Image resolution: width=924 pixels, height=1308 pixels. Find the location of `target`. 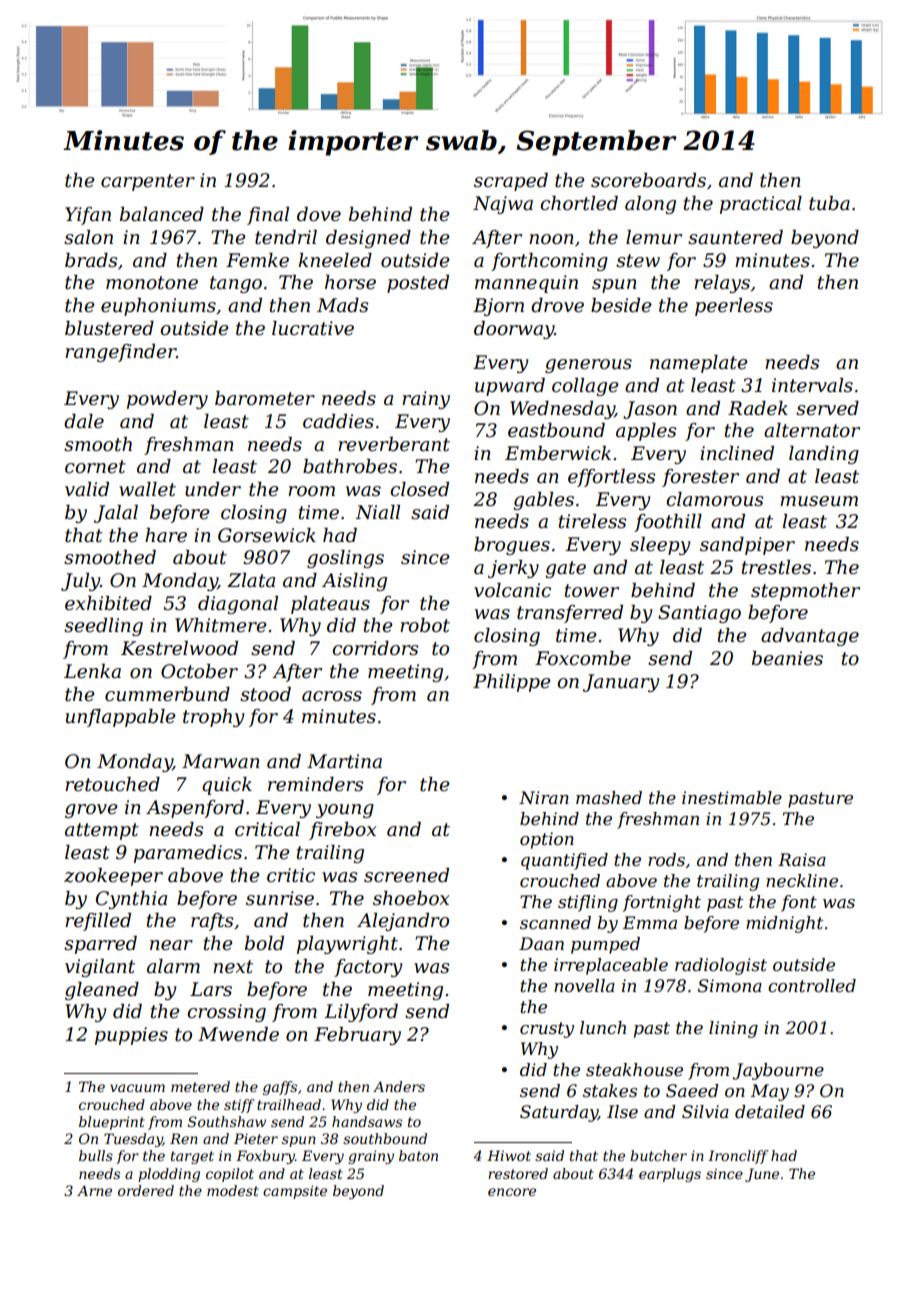

target is located at coordinates (192, 1157).
